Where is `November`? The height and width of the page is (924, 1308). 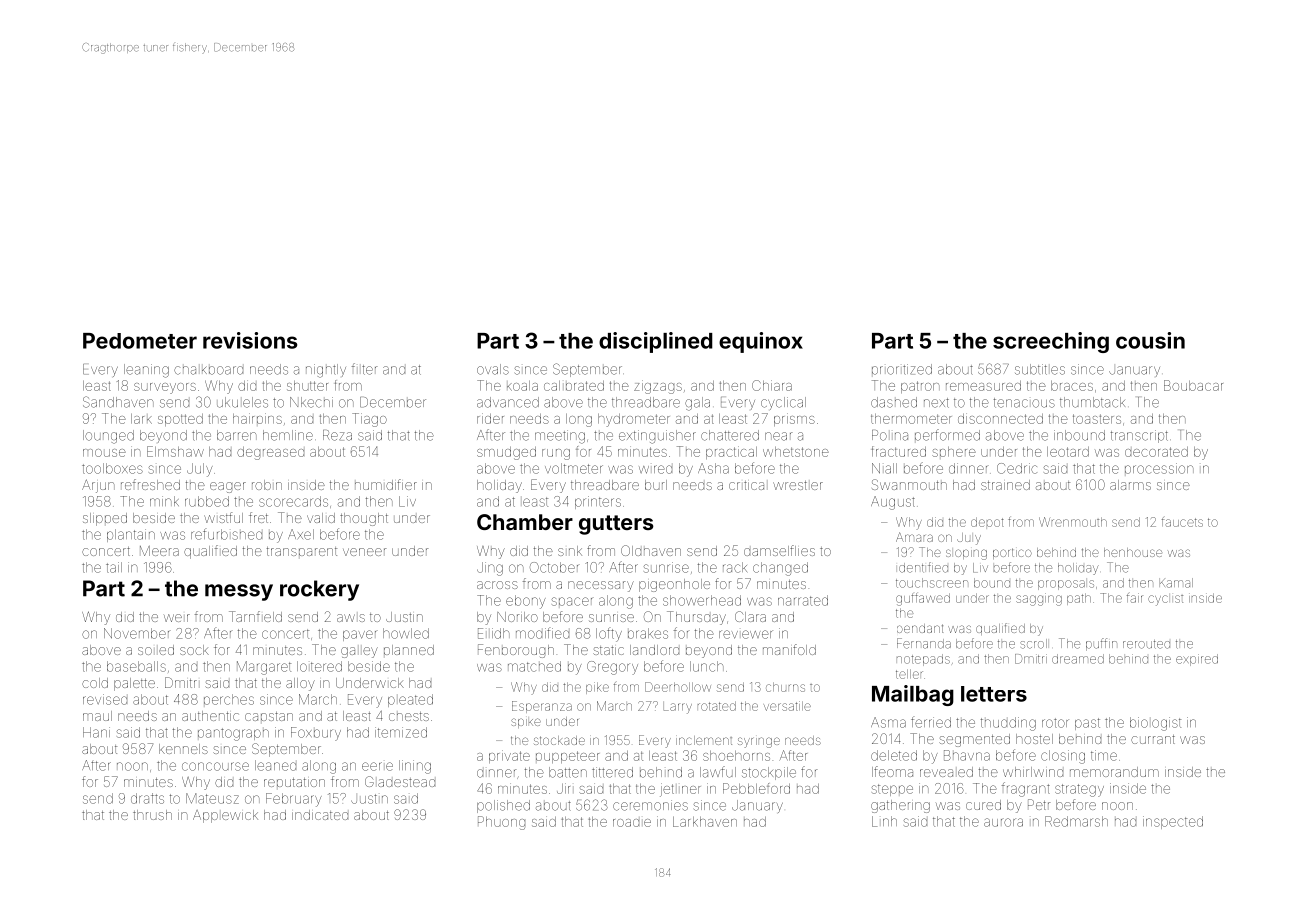 November is located at coordinates (137, 633).
